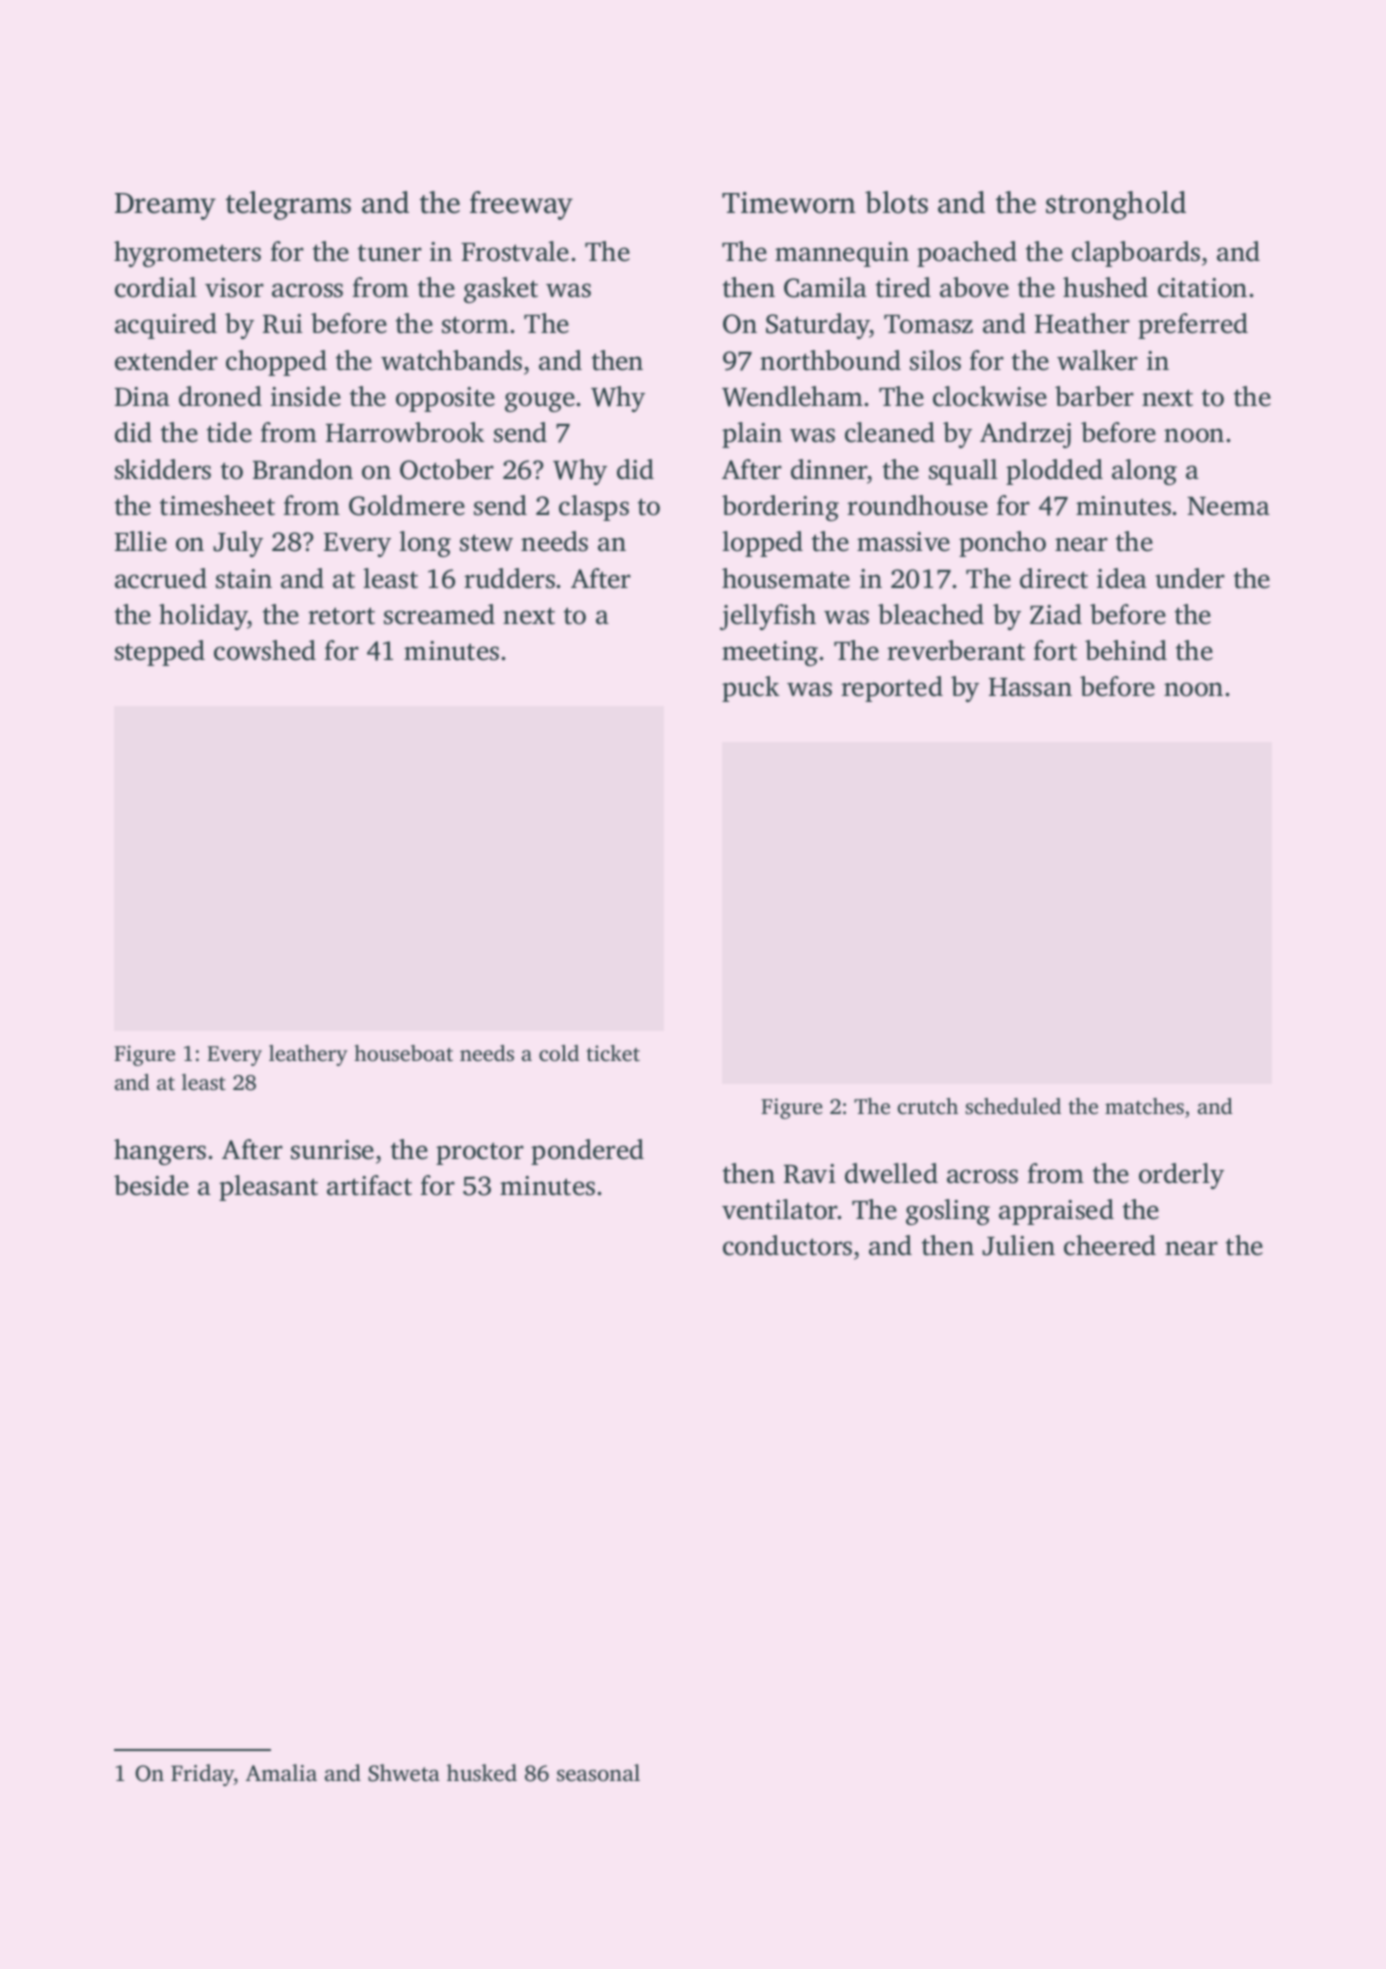  Describe the element at coordinates (202, 1775) in the screenshot. I see `Friday` at that location.
